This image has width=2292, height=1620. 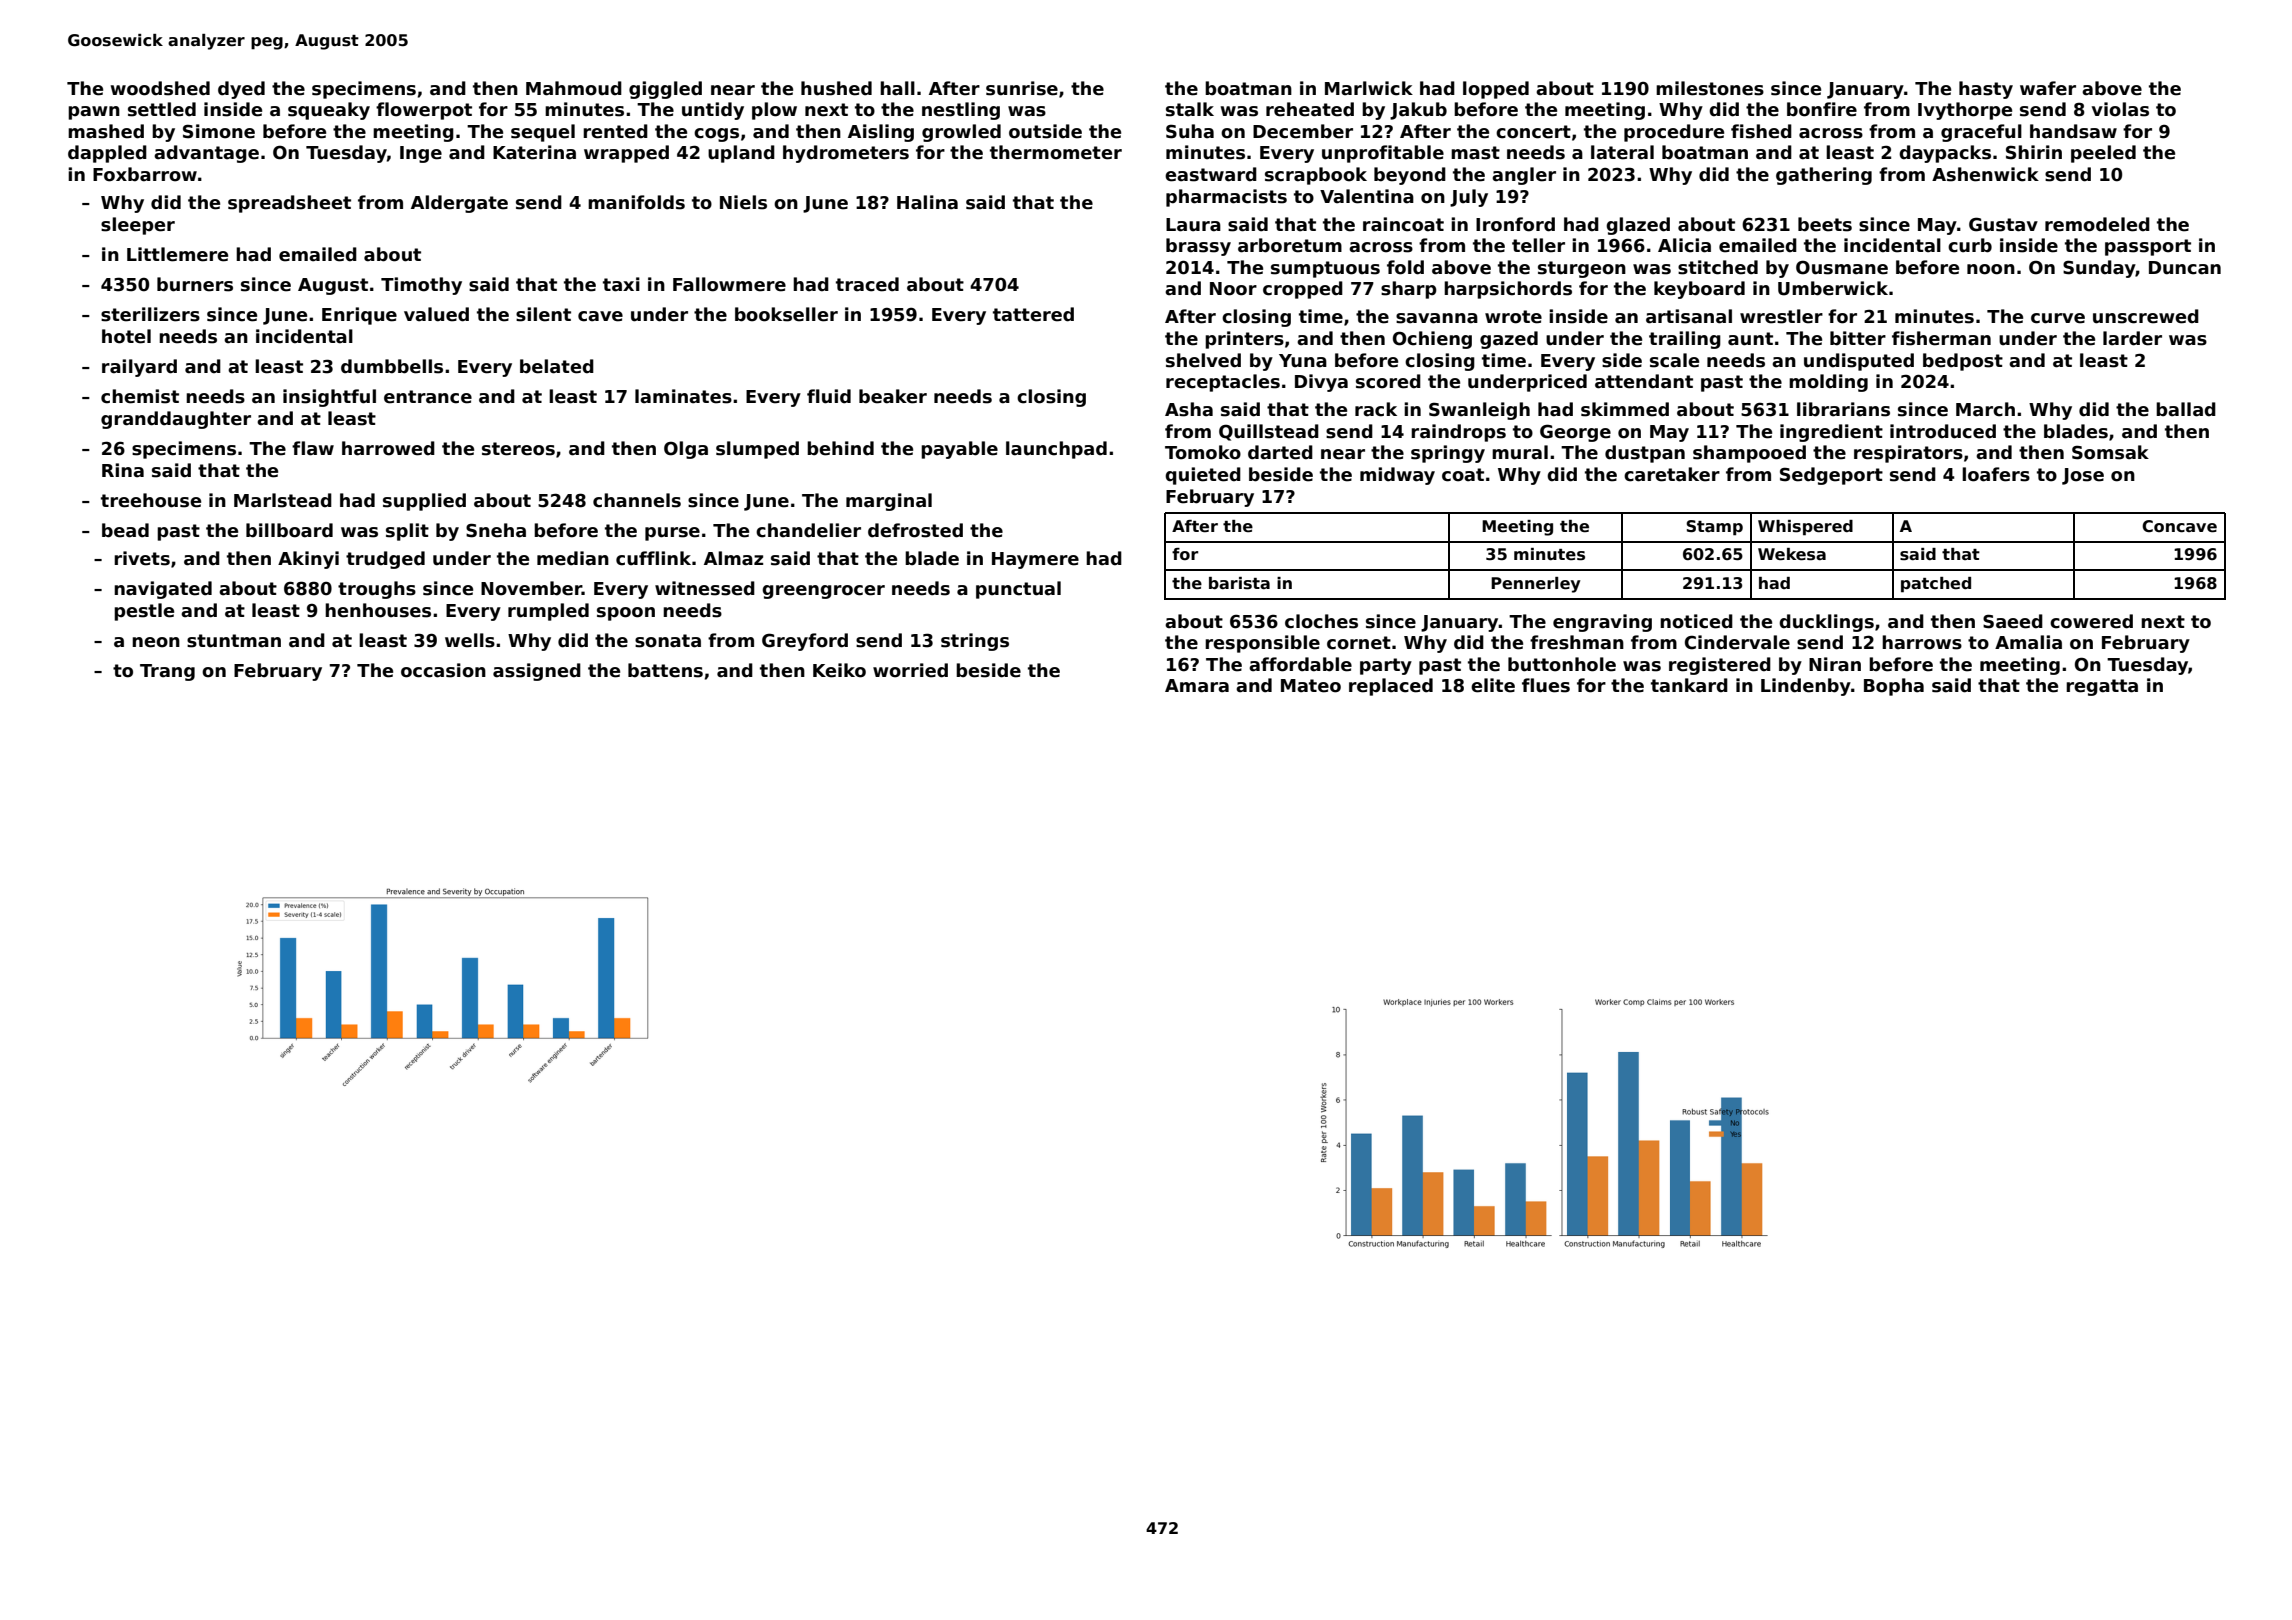 What do you see at coordinates (1577, 642) in the image?
I see `freshman` at bounding box center [1577, 642].
